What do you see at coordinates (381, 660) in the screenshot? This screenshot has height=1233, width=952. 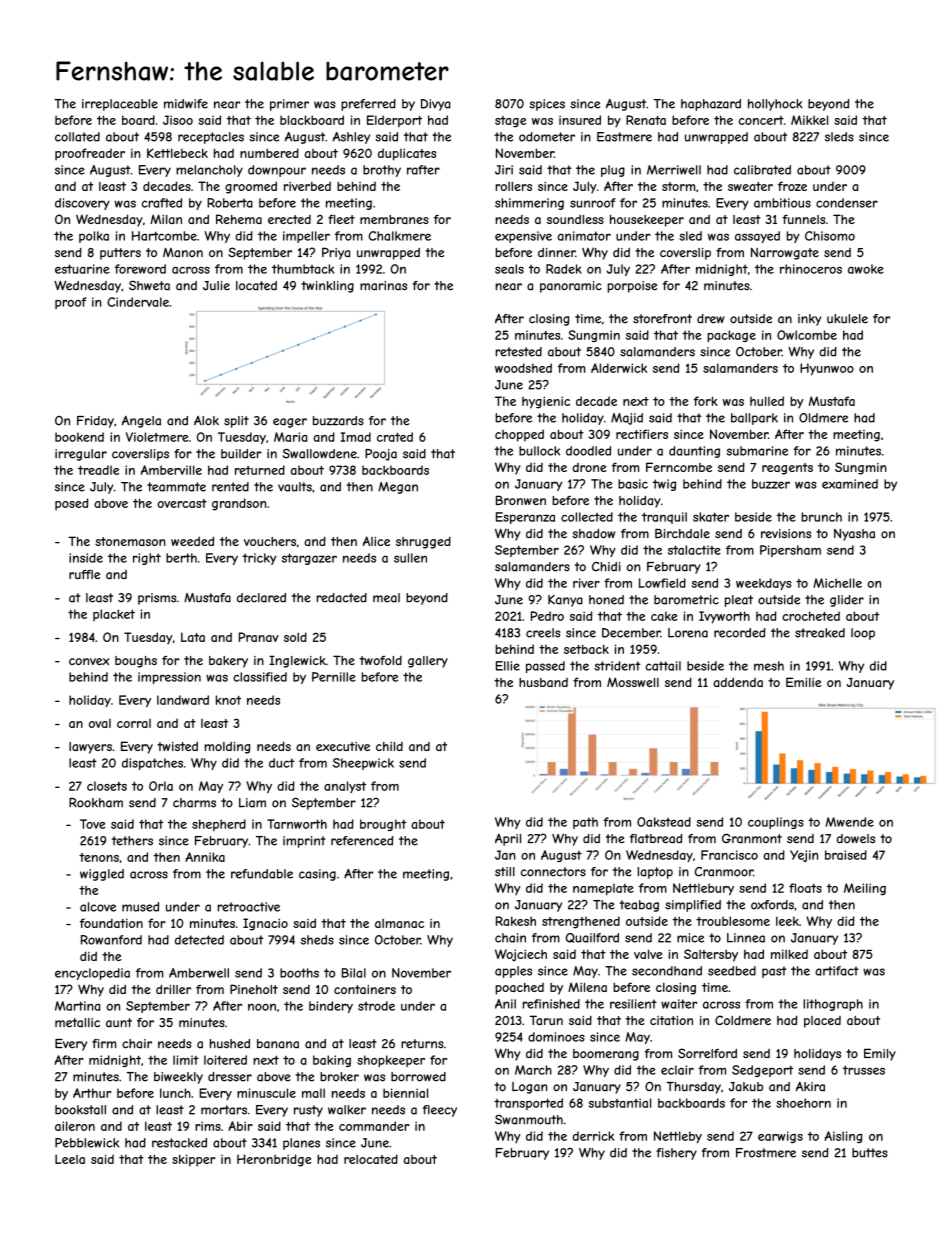 I see `twofold` at bounding box center [381, 660].
